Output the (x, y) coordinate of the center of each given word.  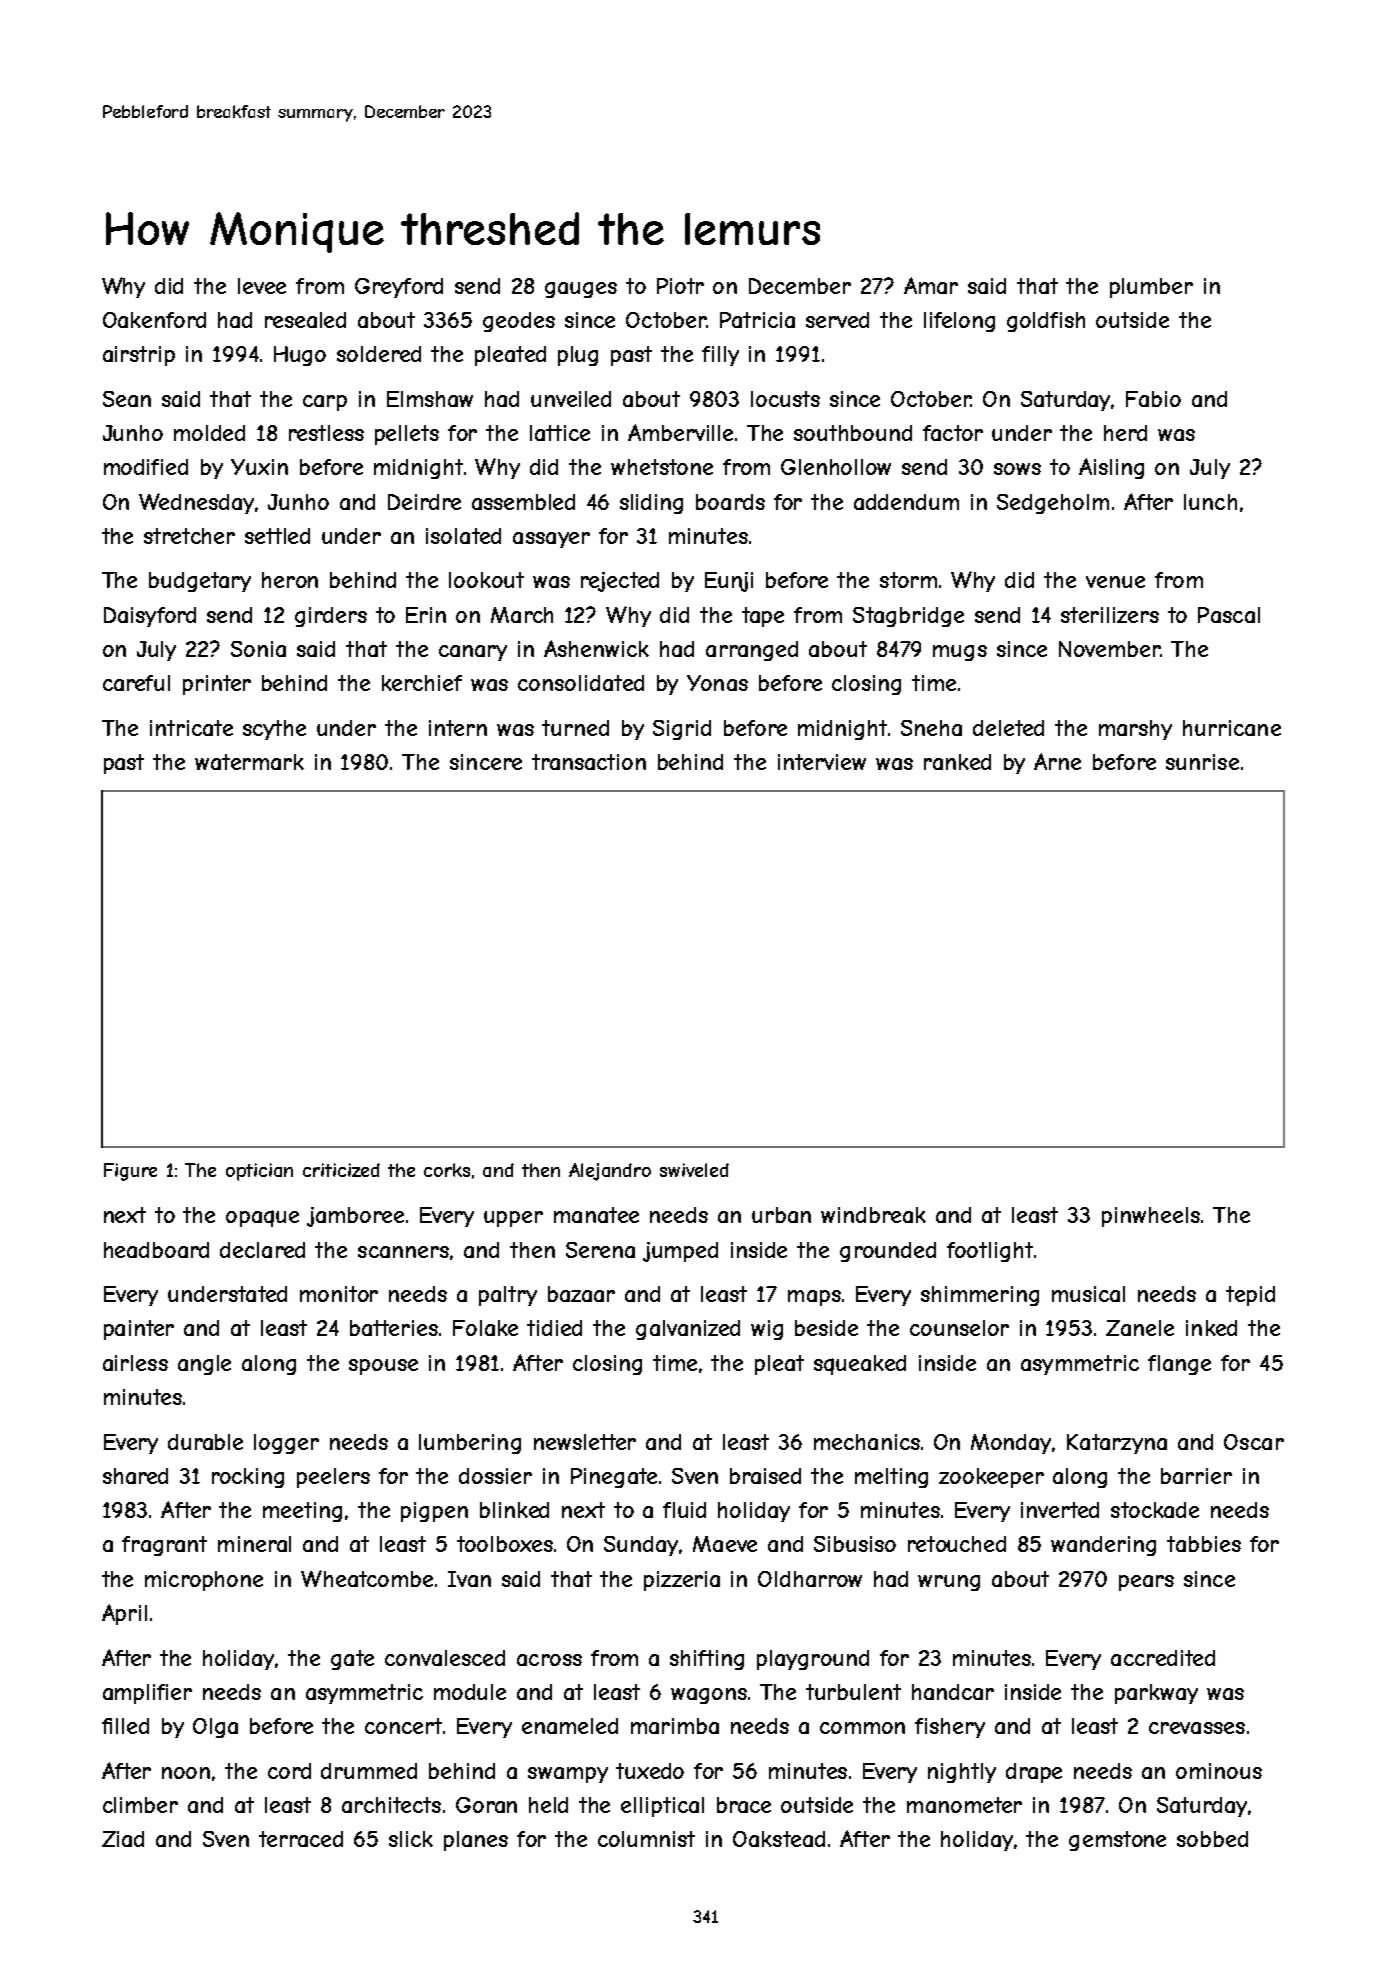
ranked (957, 762)
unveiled (571, 399)
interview (822, 762)
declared (262, 1250)
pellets (407, 435)
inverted (1060, 1510)
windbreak (873, 1215)
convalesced (445, 1658)
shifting (707, 1660)
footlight (990, 1252)
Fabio (1153, 399)
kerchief (422, 683)
